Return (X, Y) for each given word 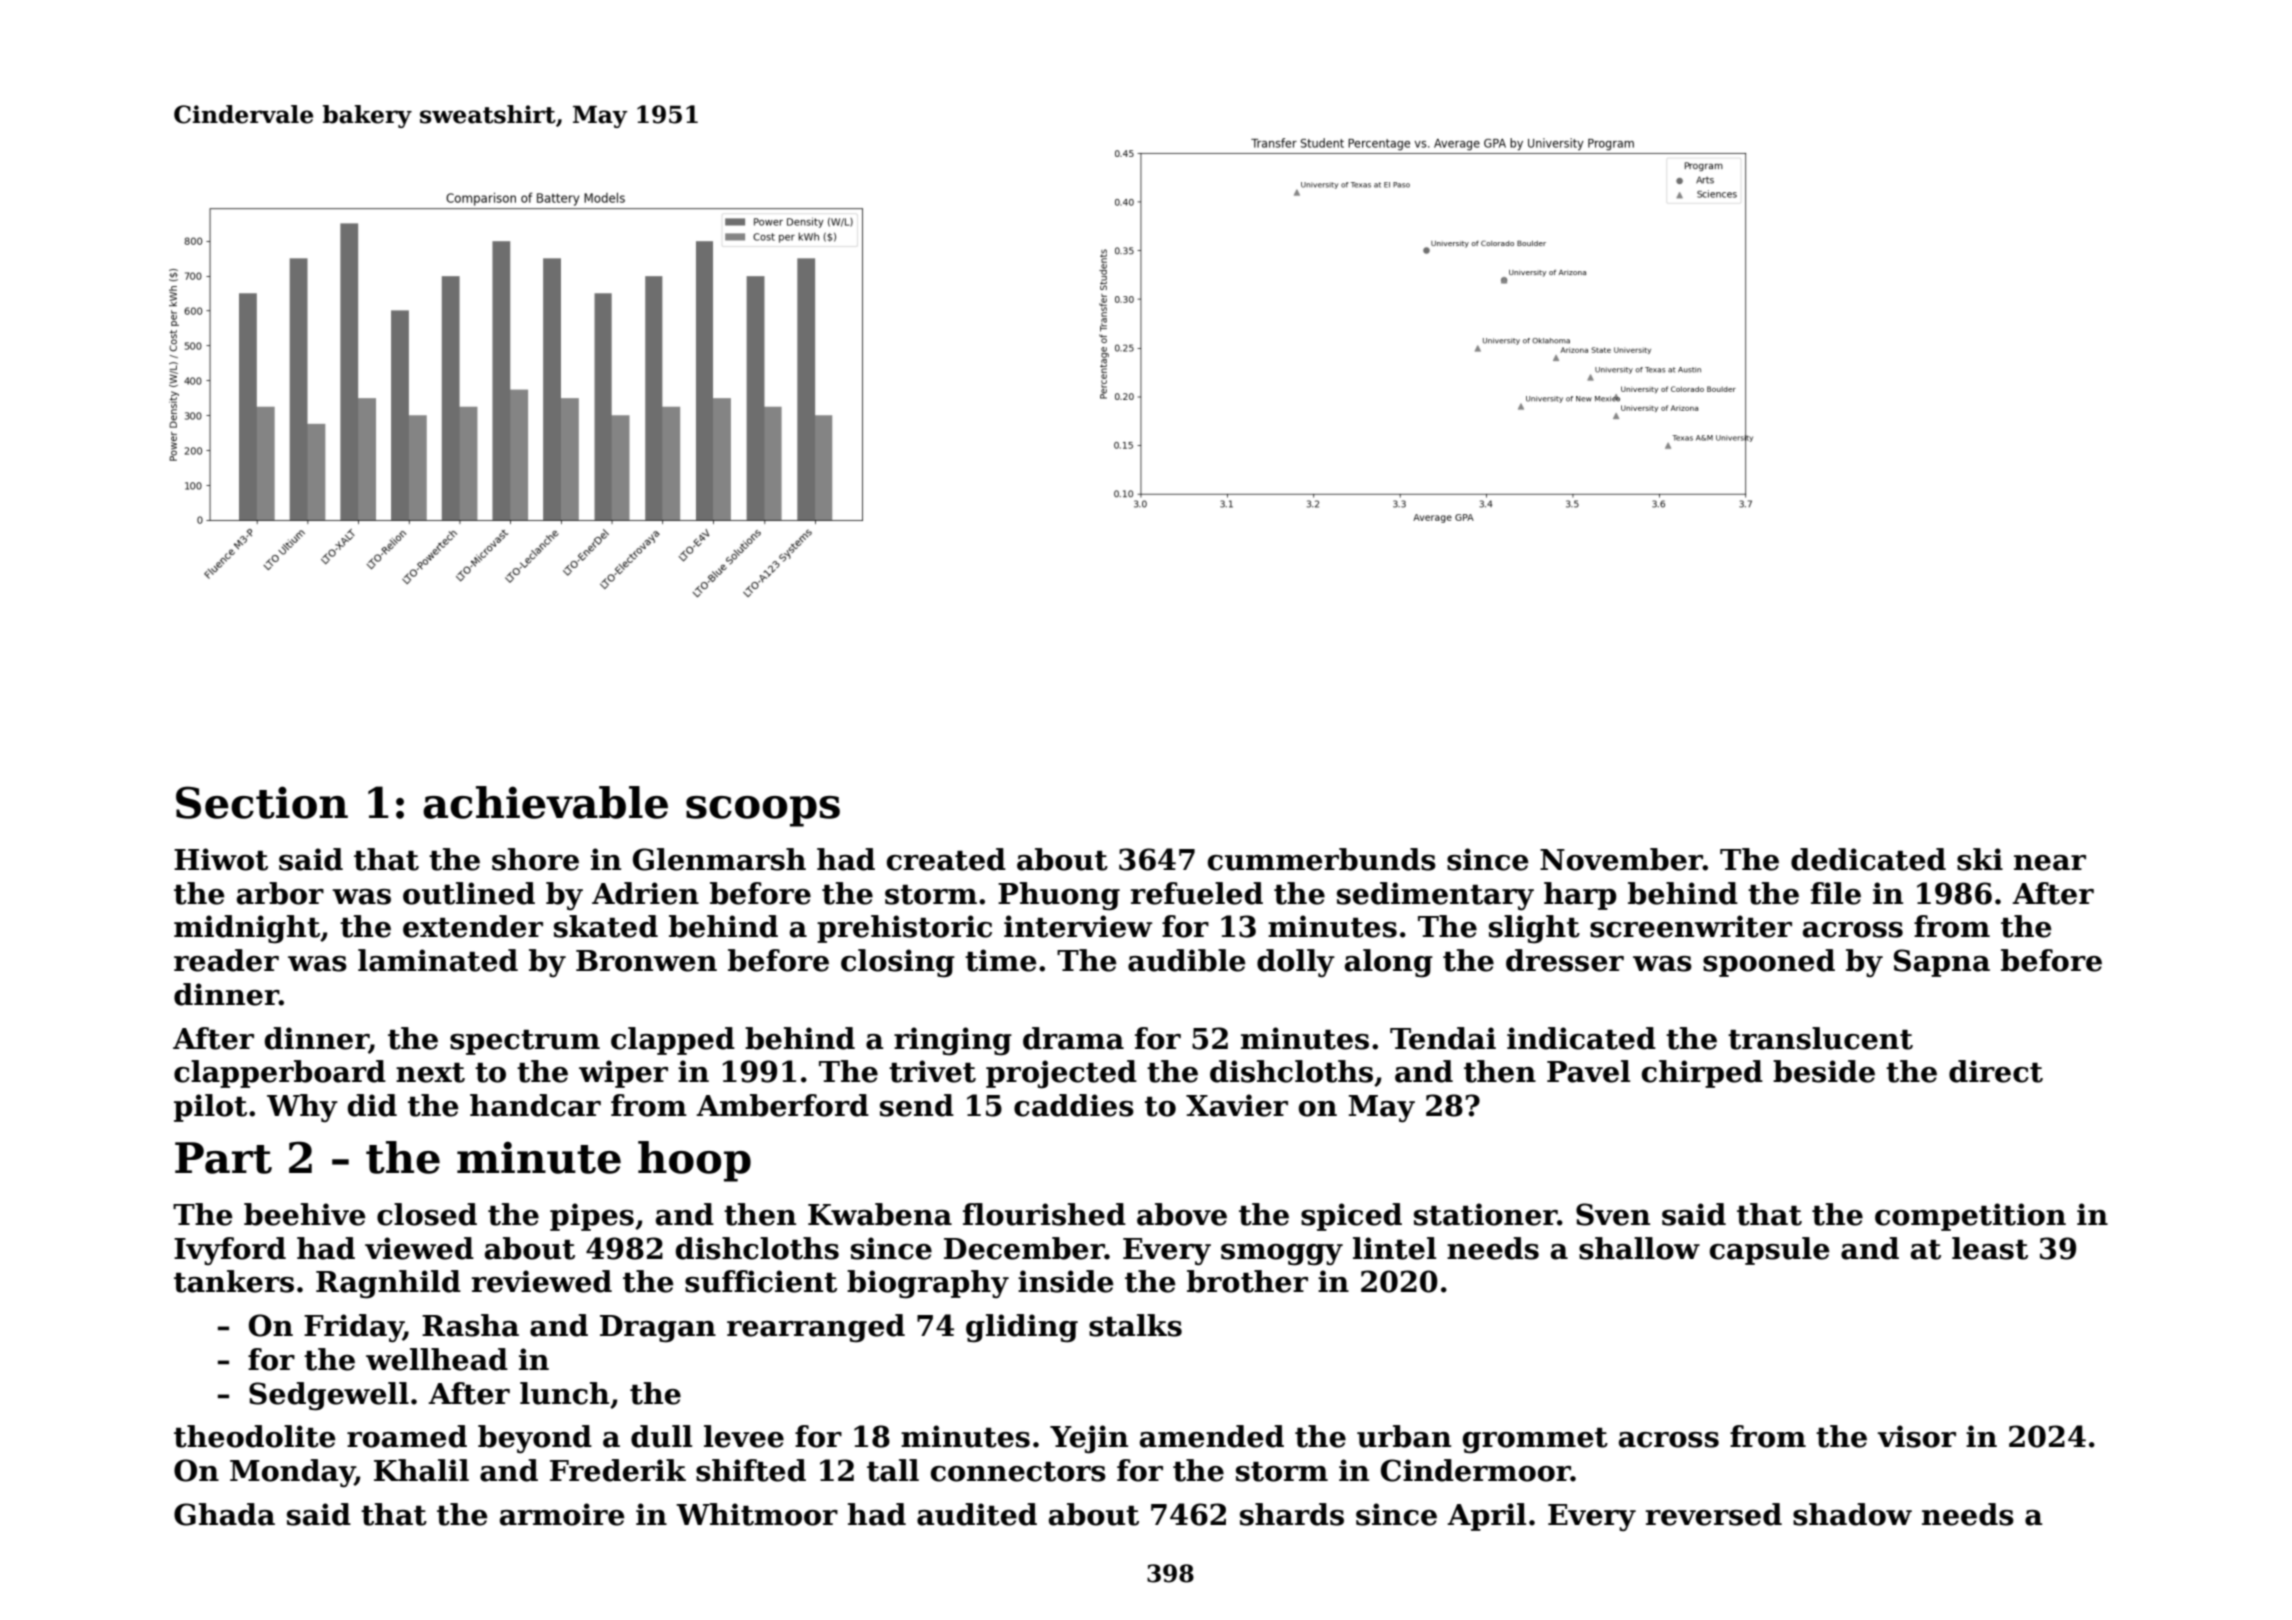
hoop (694, 1161)
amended (1212, 1436)
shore (535, 859)
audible (1187, 960)
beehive (305, 1214)
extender (473, 926)
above (1182, 1214)
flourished (1044, 1214)
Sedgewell (329, 1396)
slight (1534, 929)
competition (1970, 1217)
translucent (1820, 1038)
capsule (1770, 1251)
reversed (1713, 1514)
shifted (751, 1470)
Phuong (1059, 896)
